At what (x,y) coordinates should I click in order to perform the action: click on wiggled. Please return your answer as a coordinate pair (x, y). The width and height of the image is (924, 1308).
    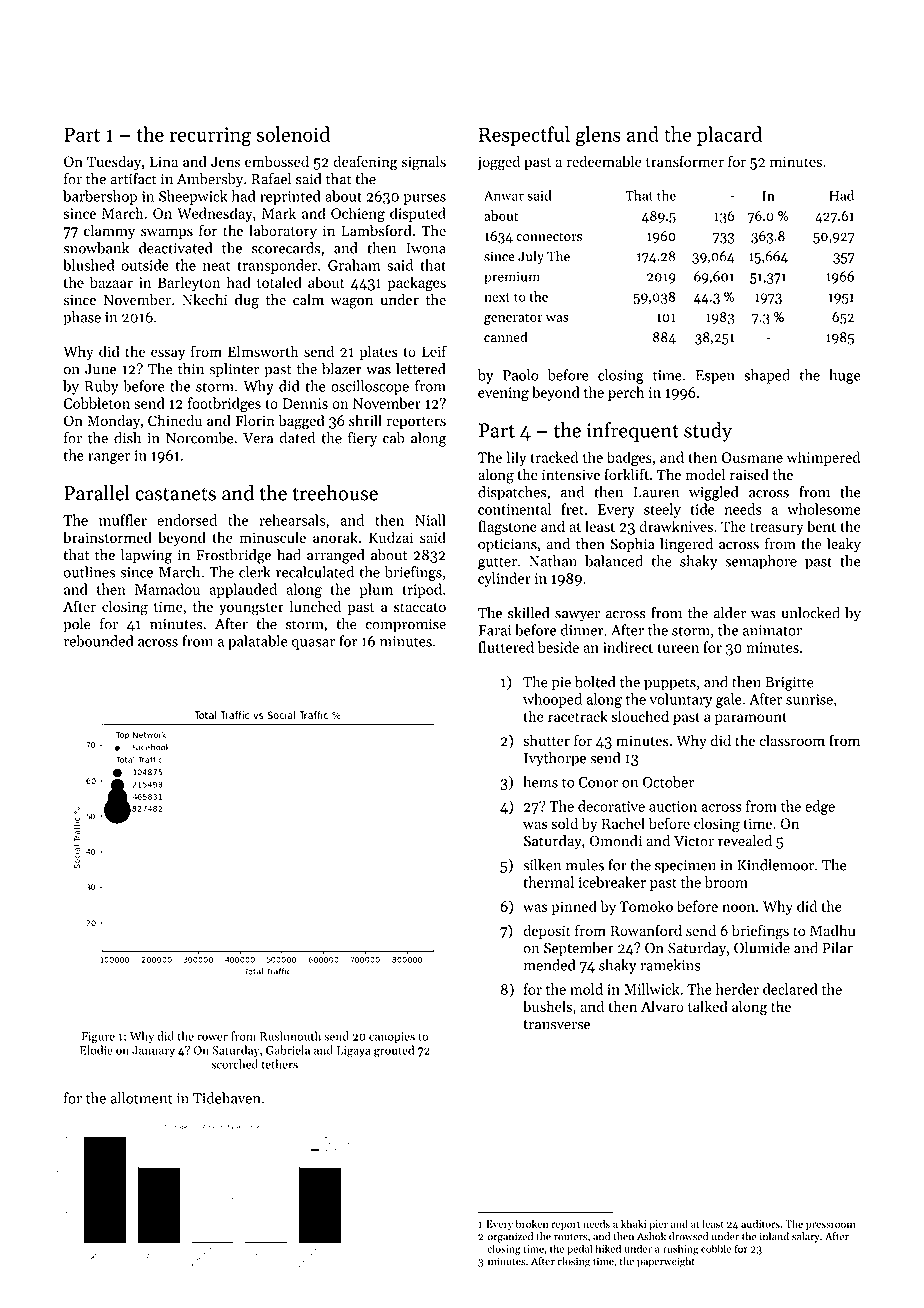
    Looking at the image, I should click on (714, 493).
